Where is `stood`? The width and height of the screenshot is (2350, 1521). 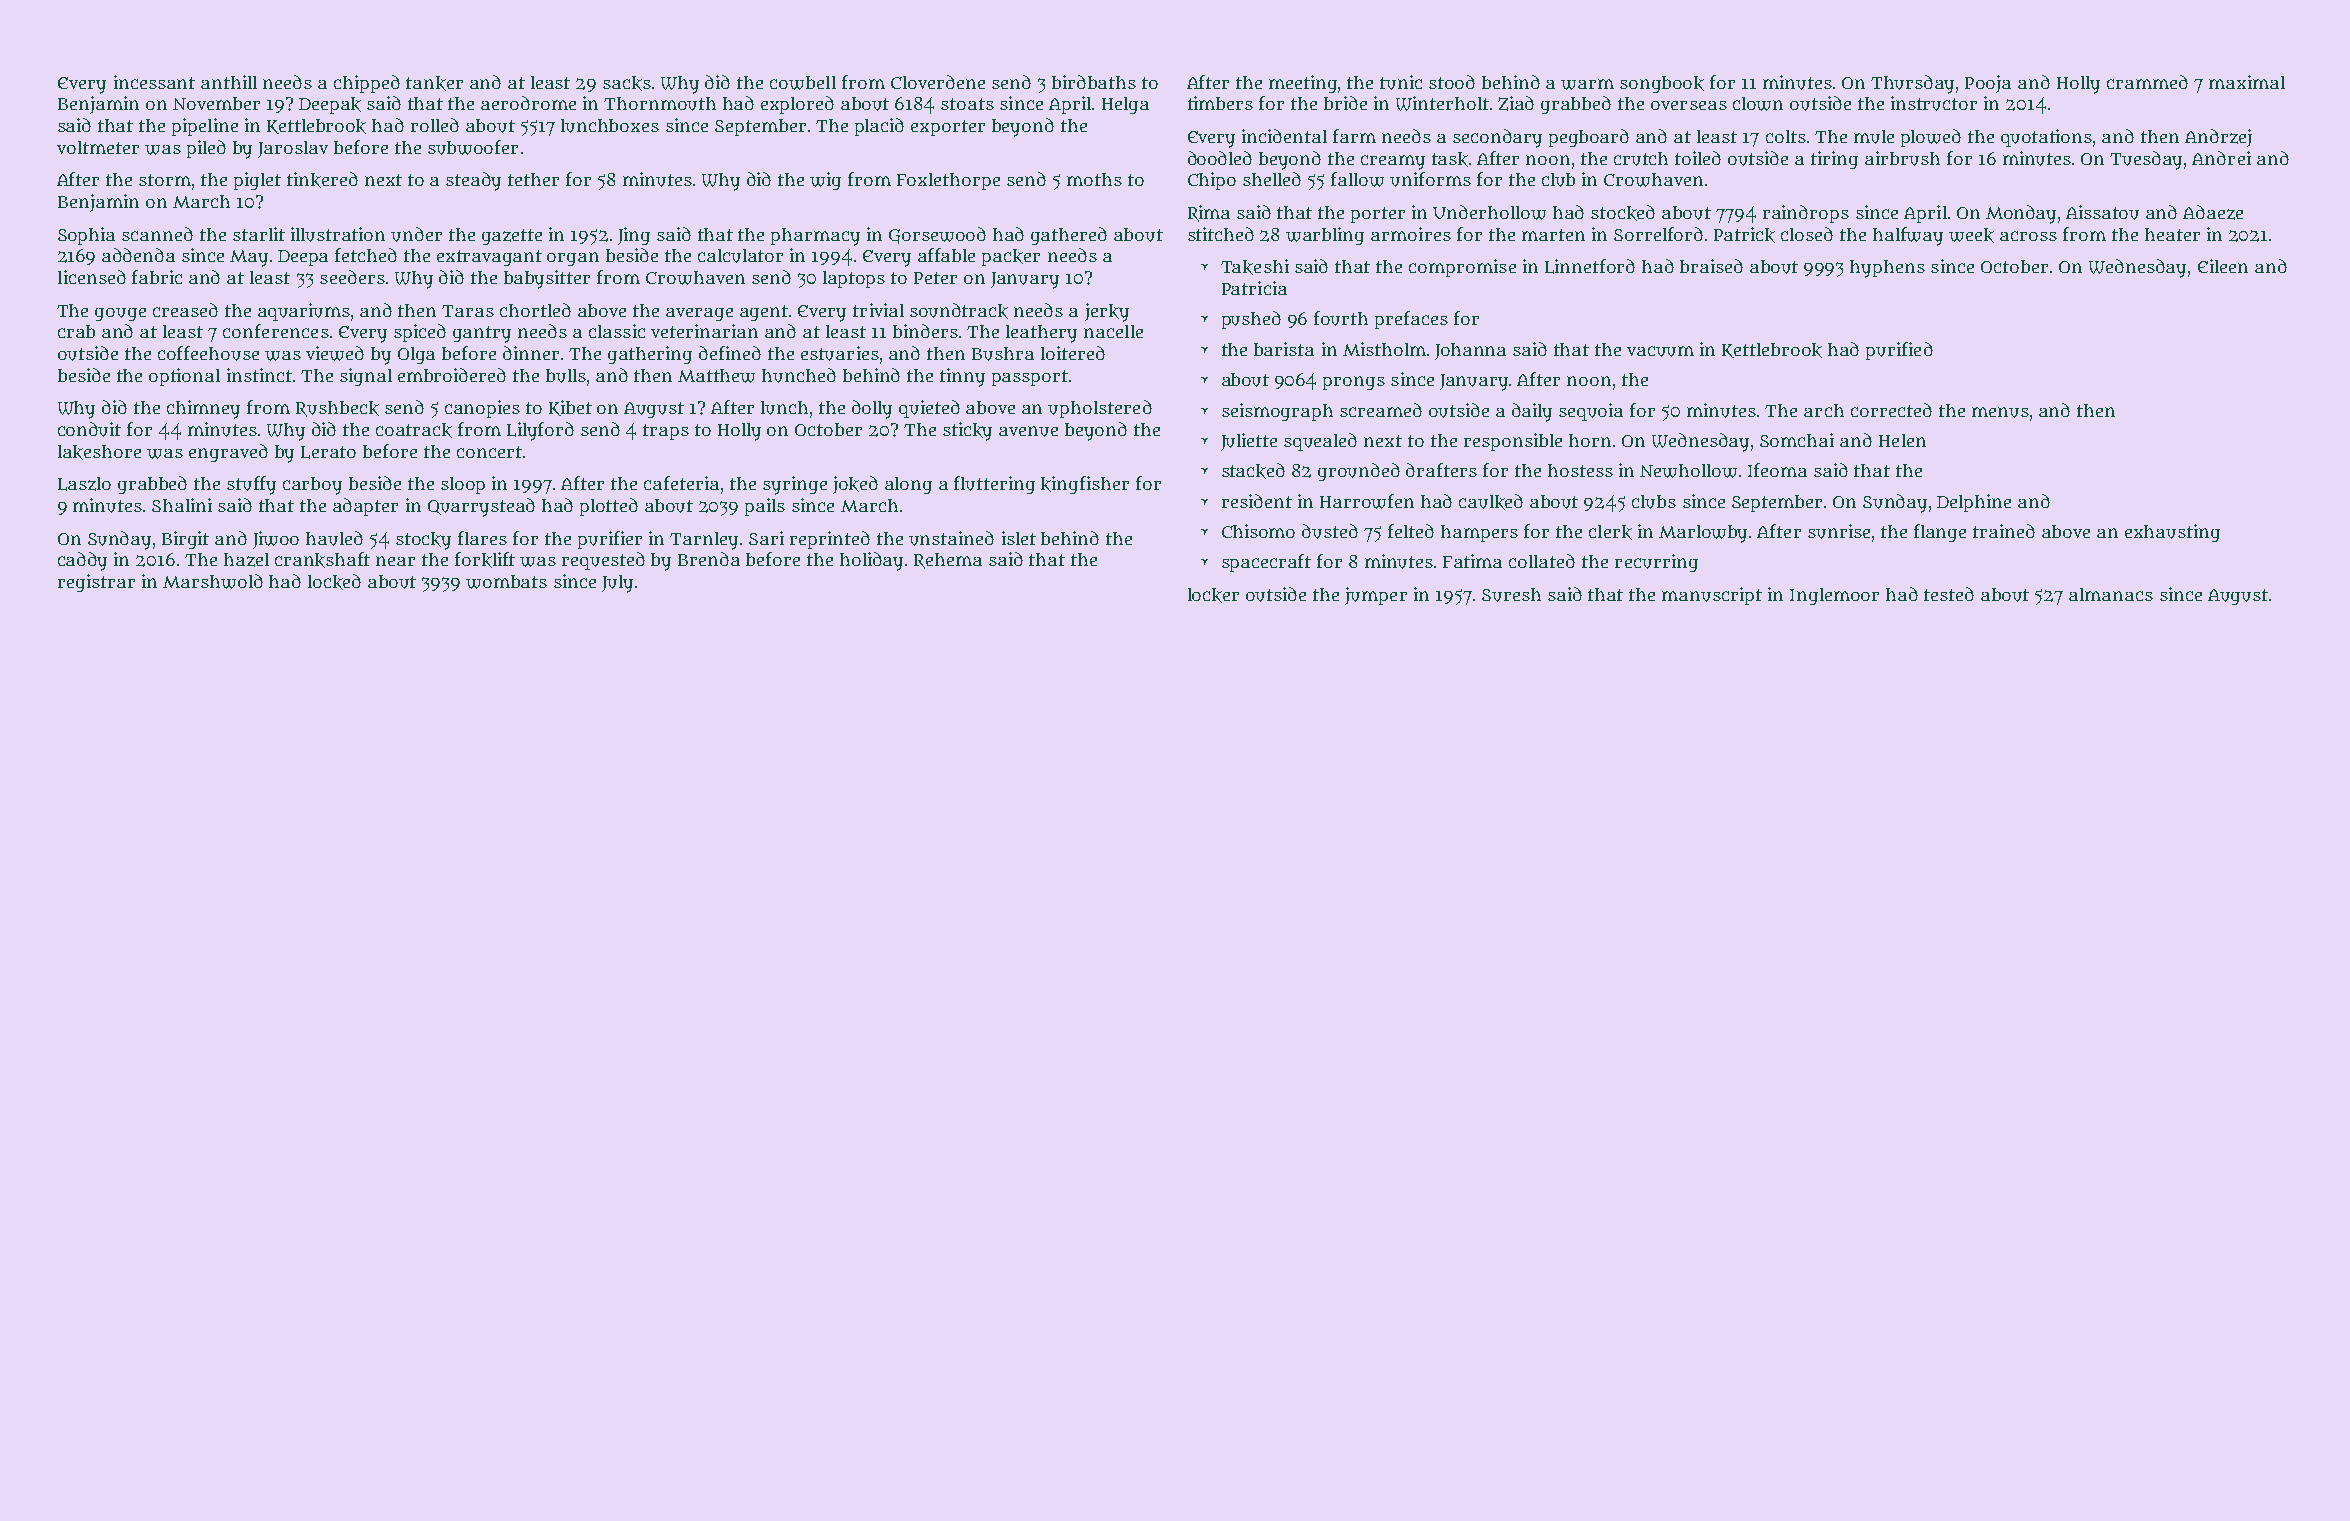 stood is located at coordinates (1452, 82).
